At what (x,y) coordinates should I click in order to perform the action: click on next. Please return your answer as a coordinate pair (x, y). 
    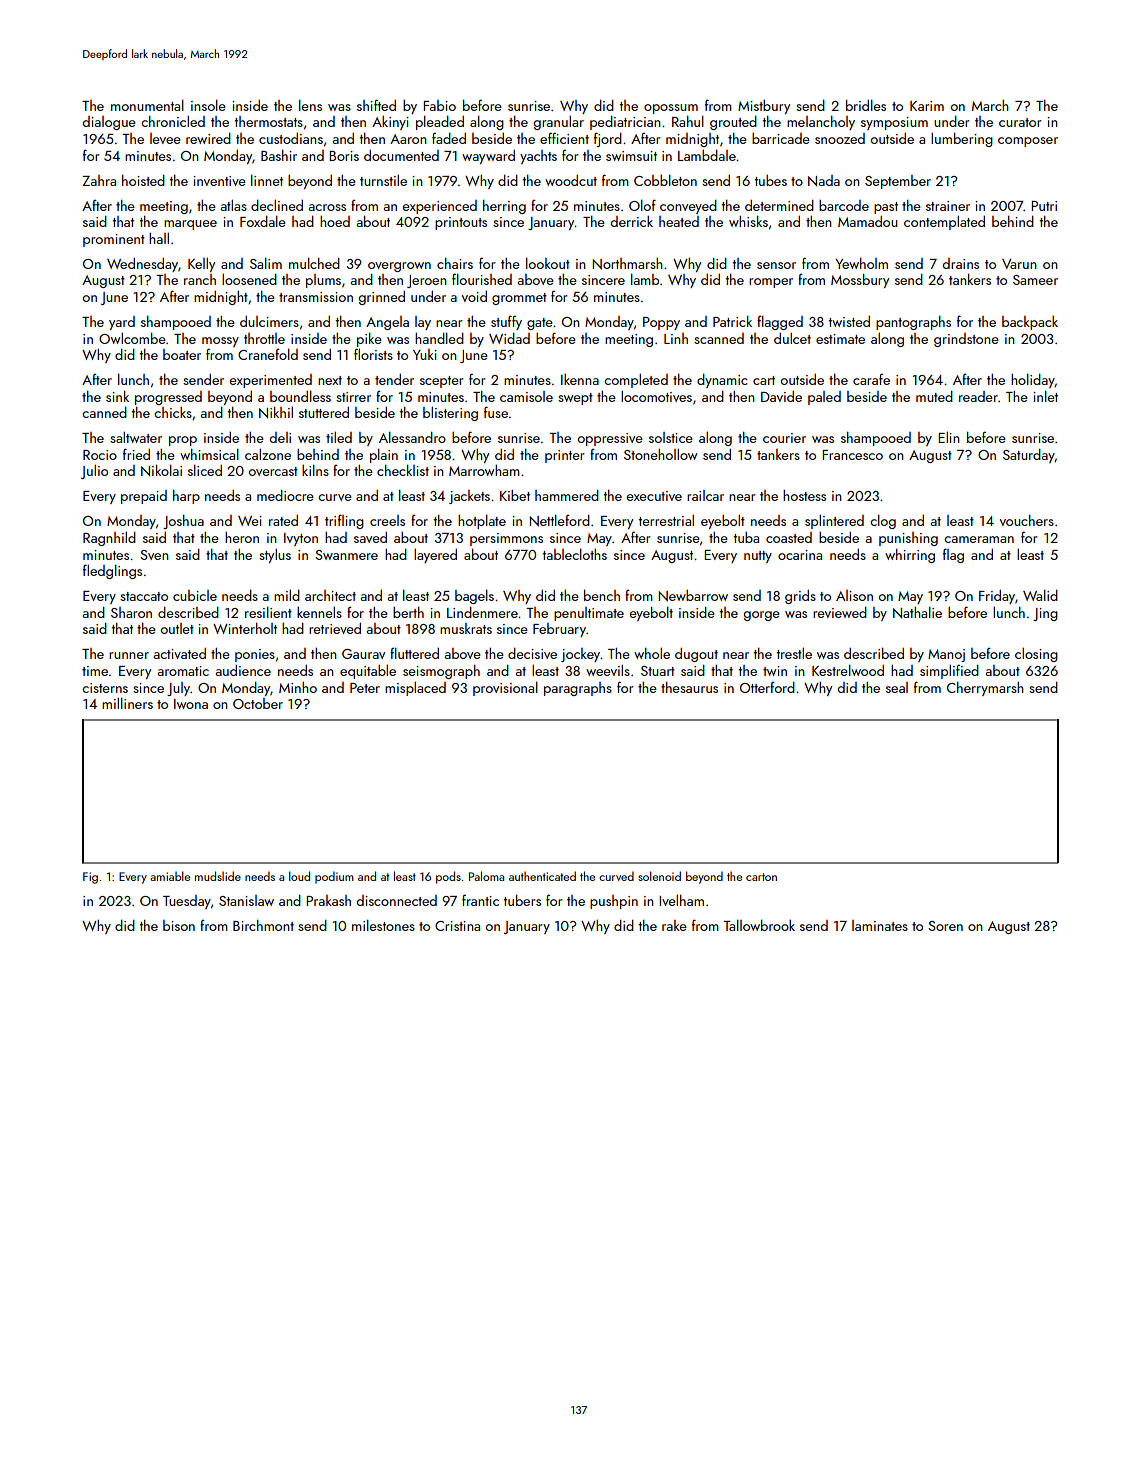
    Looking at the image, I should click on (330, 380).
